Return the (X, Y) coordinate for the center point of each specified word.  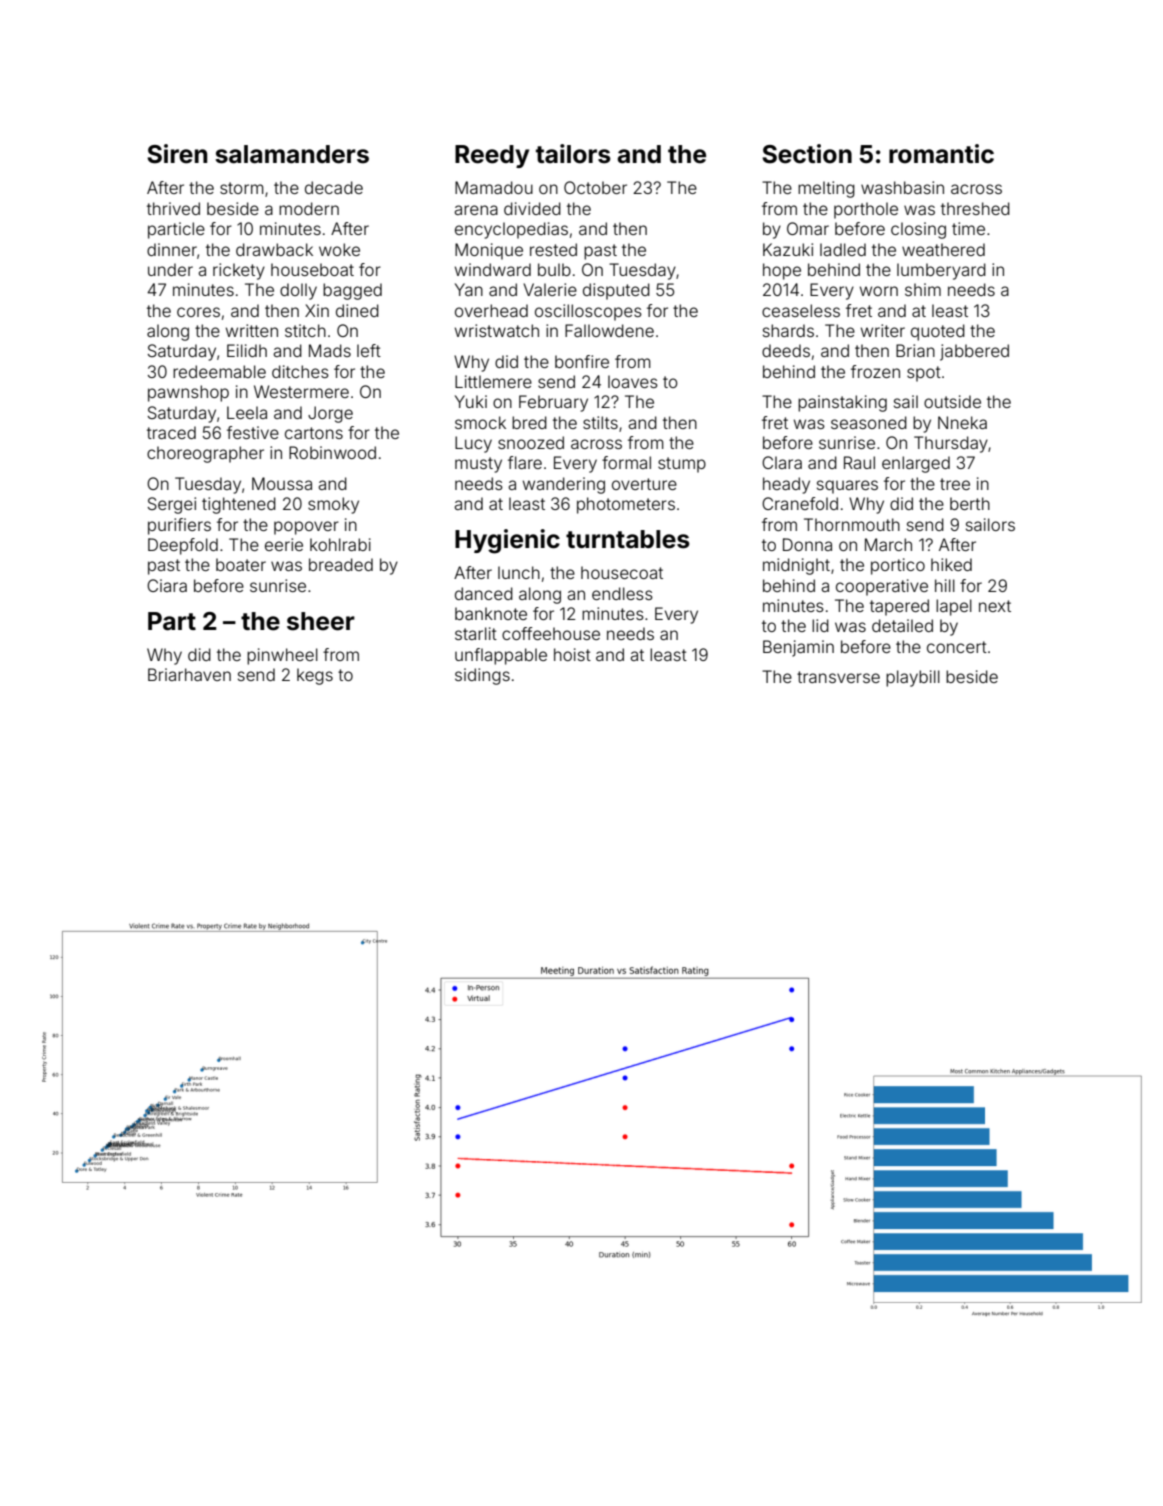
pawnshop (188, 393)
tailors (573, 154)
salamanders (292, 154)
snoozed (531, 442)
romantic (941, 154)
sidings (482, 676)
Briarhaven (189, 674)
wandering (564, 485)
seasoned (869, 422)
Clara (782, 462)
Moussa (282, 483)
